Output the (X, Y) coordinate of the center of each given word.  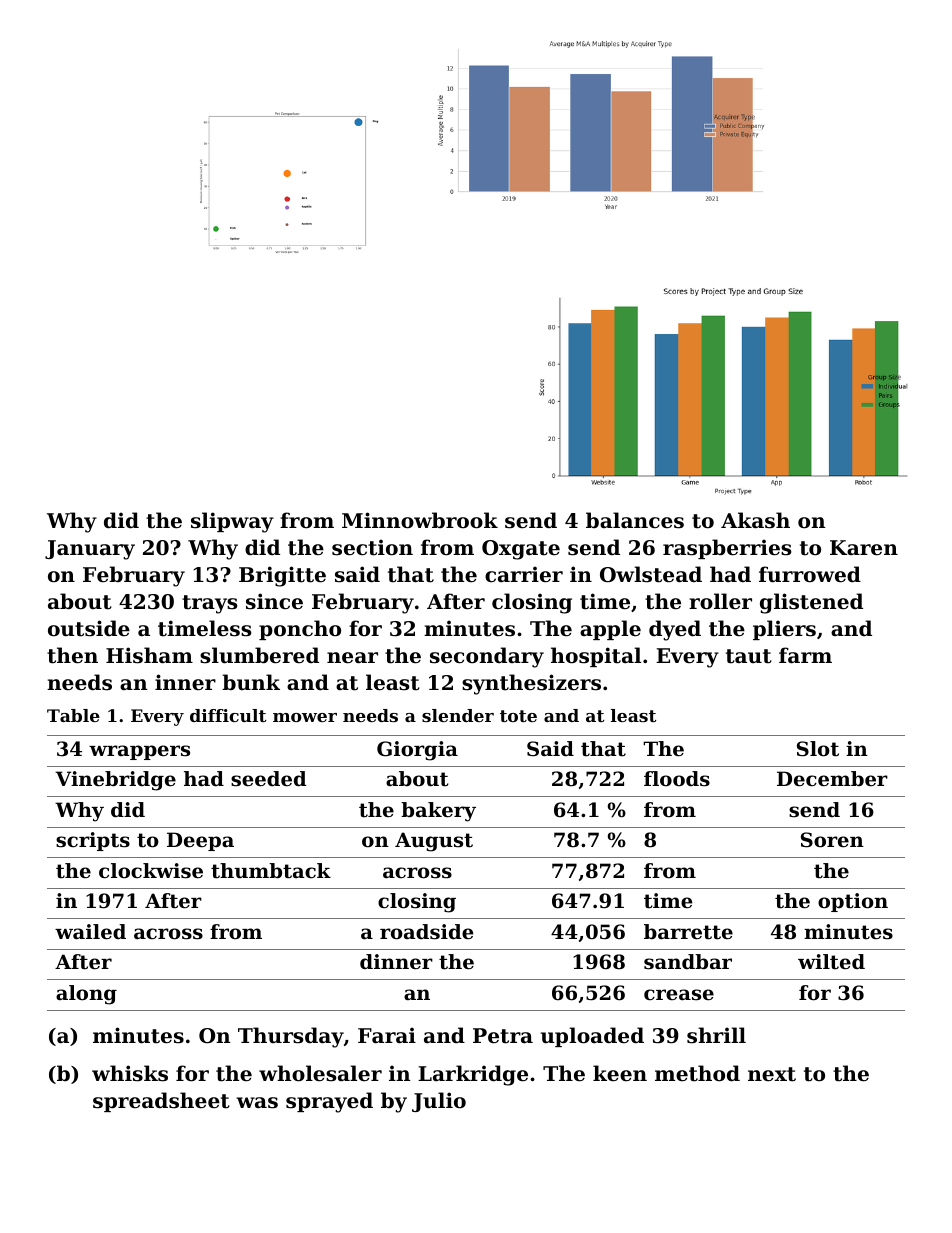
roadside (427, 932)
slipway (232, 522)
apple (610, 630)
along (86, 995)
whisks (130, 1073)
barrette (688, 932)
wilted (831, 962)
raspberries (727, 549)
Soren (832, 840)
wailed (90, 932)
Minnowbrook (420, 520)
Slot (818, 749)
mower (305, 717)
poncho (300, 630)
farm (805, 655)
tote (518, 716)
